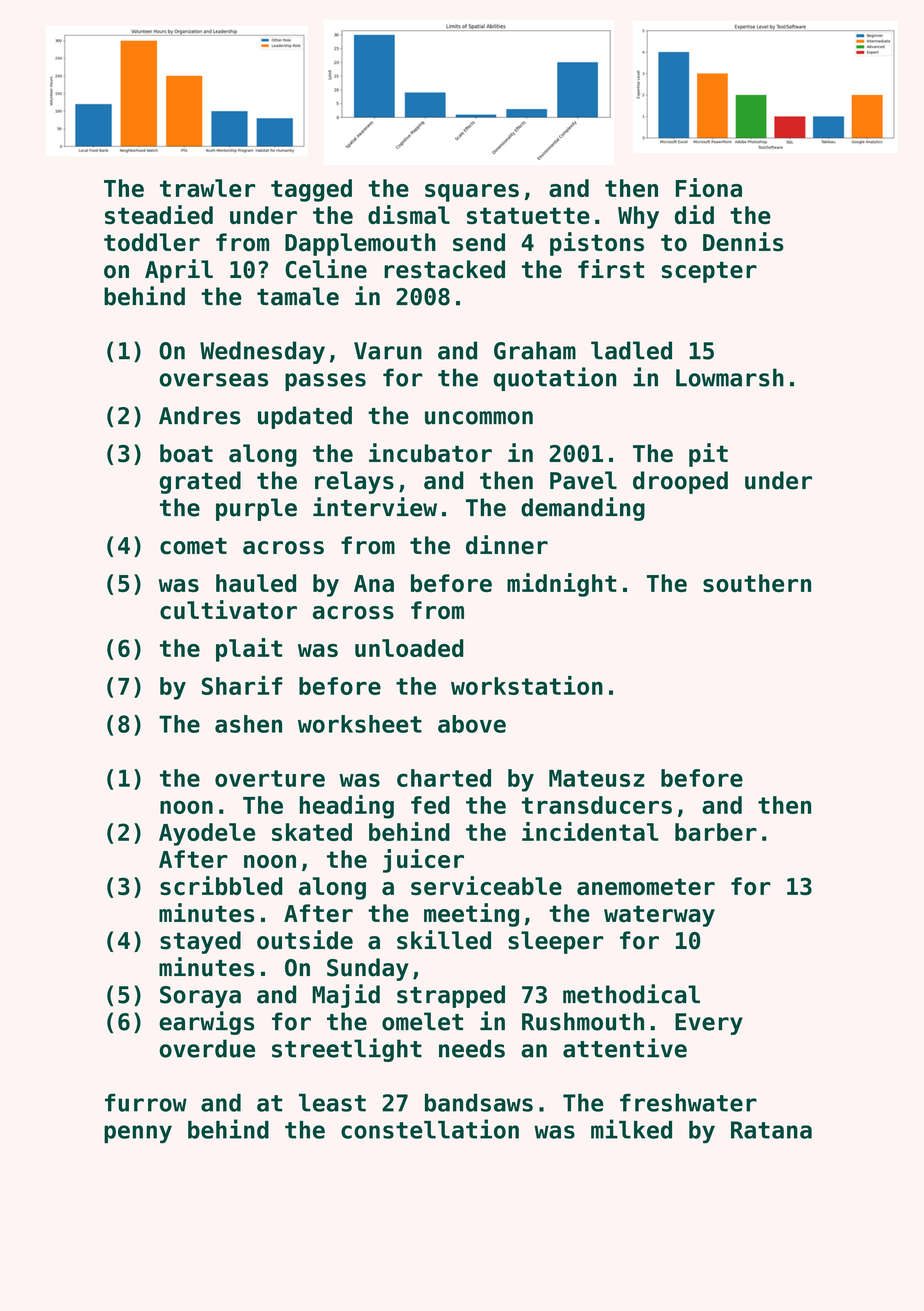 Image resolution: width=924 pixels, height=1311 pixels. I want to click on Dapplemouth, so click(360, 244).
